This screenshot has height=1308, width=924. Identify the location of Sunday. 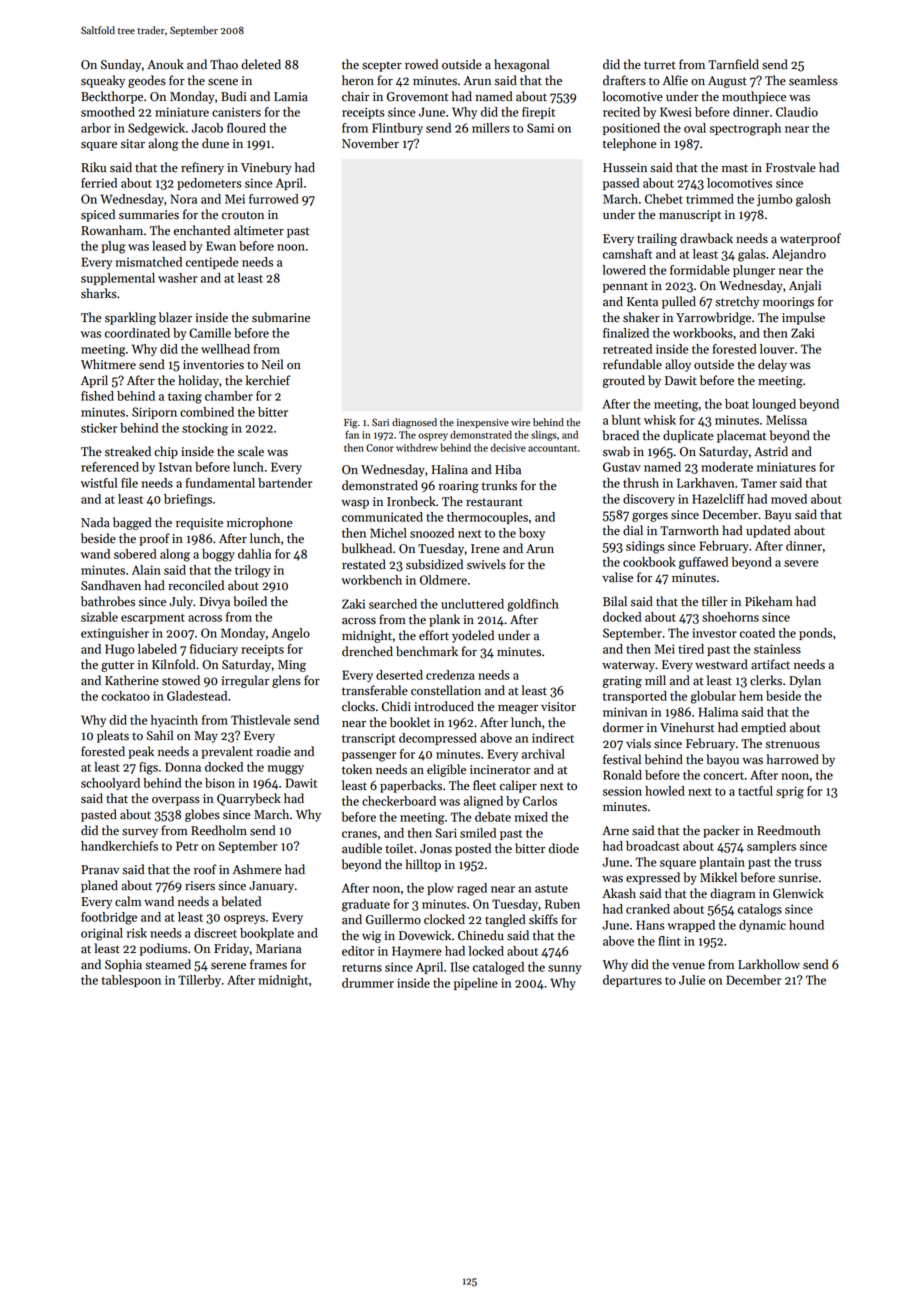
(121, 65).
